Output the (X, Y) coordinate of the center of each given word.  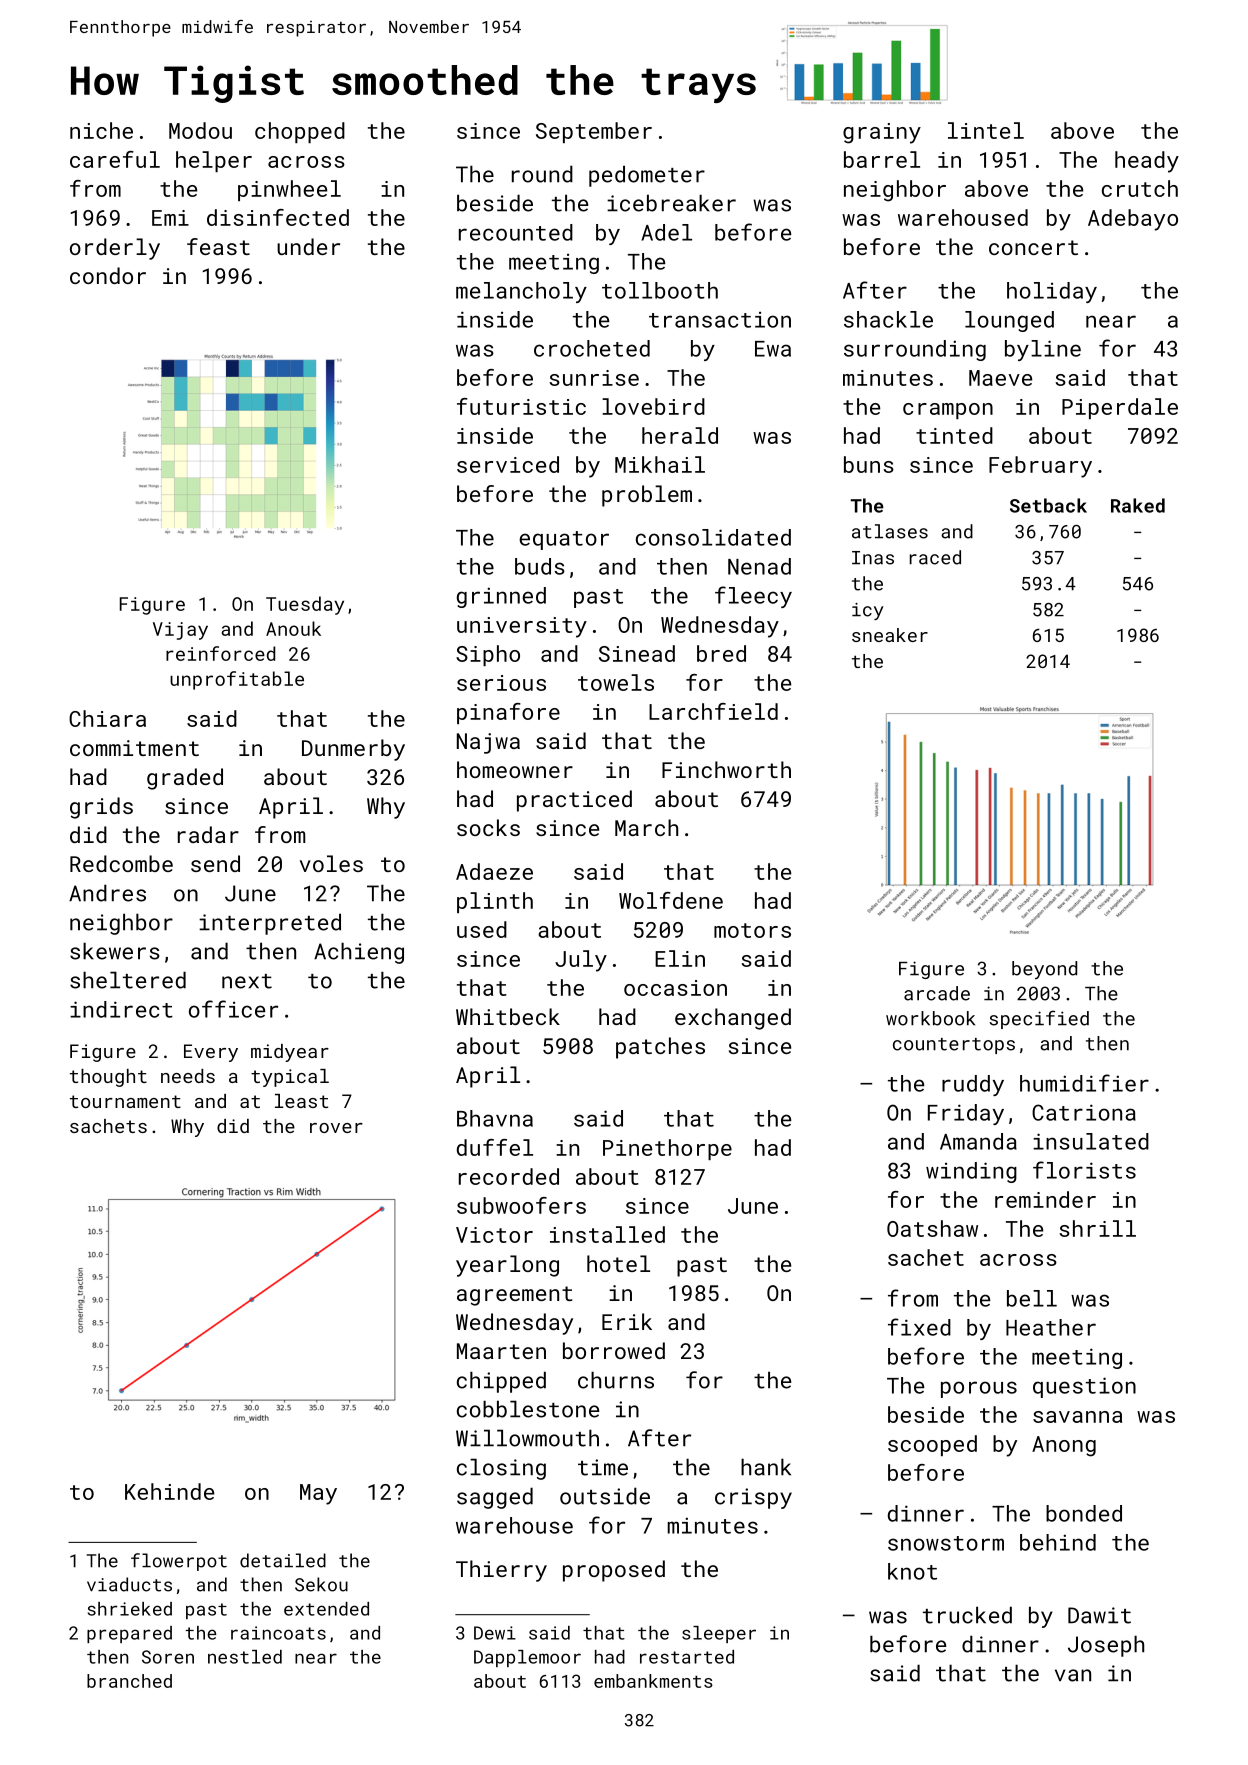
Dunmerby (353, 750)
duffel (495, 1147)
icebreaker (671, 203)
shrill (1097, 1228)
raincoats (278, 1633)
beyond (1044, 970)
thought (108, 1078)
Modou (200, 130)
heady (1147, 162)
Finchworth (726, 769)
